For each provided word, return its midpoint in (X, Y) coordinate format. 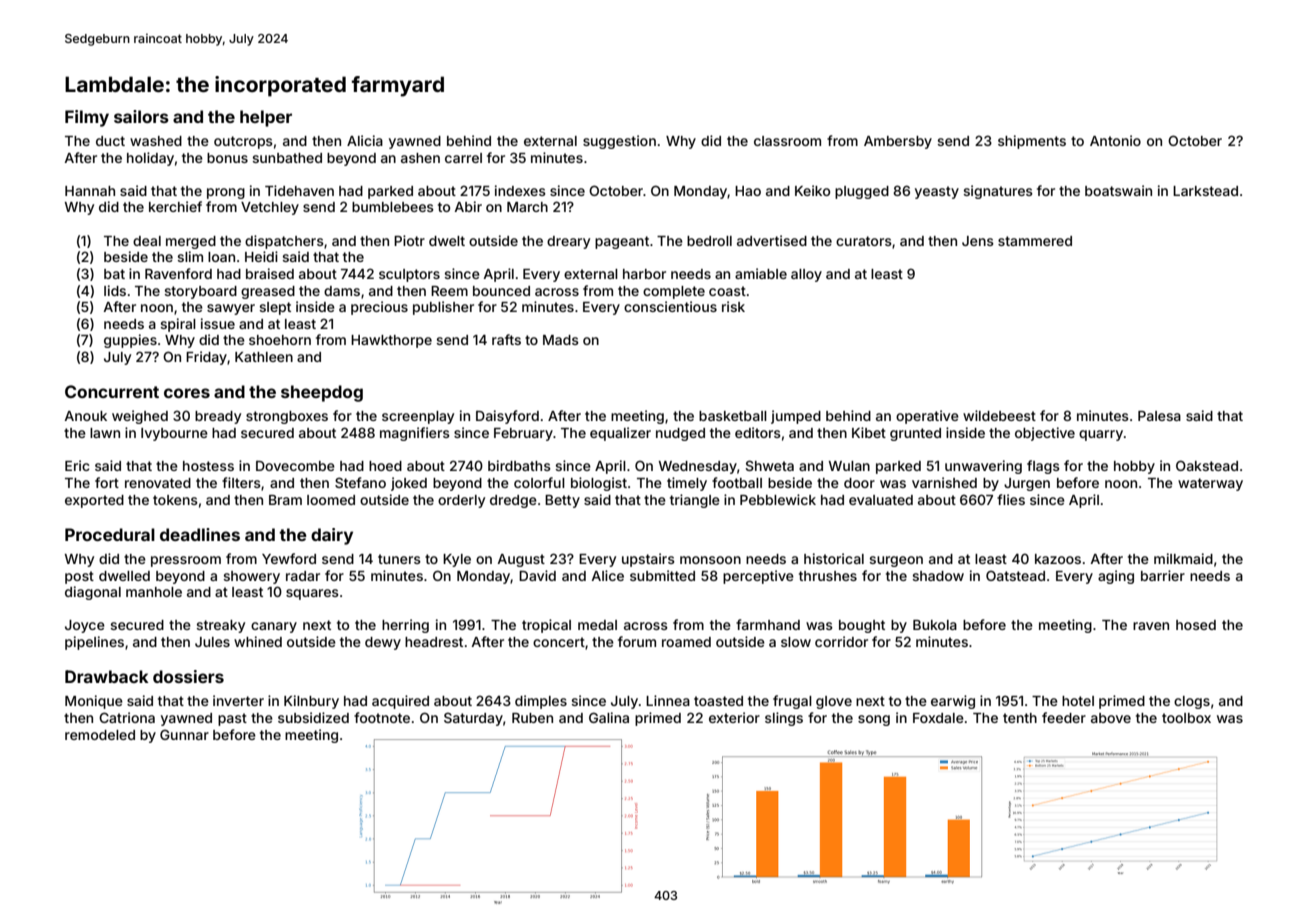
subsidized (313, 717)
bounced (501, 291)
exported (94, 501)
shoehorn (280, 340)
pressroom (186, 561)
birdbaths (519, 465)
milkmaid (1183, 558)
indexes (520, 190)
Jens (978, 241)
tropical (546, 626)
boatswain (1118, 190)
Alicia (365, 140)
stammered (1035, 241)
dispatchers (284, 242)
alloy (806, 275)
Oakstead (1207, 465)
